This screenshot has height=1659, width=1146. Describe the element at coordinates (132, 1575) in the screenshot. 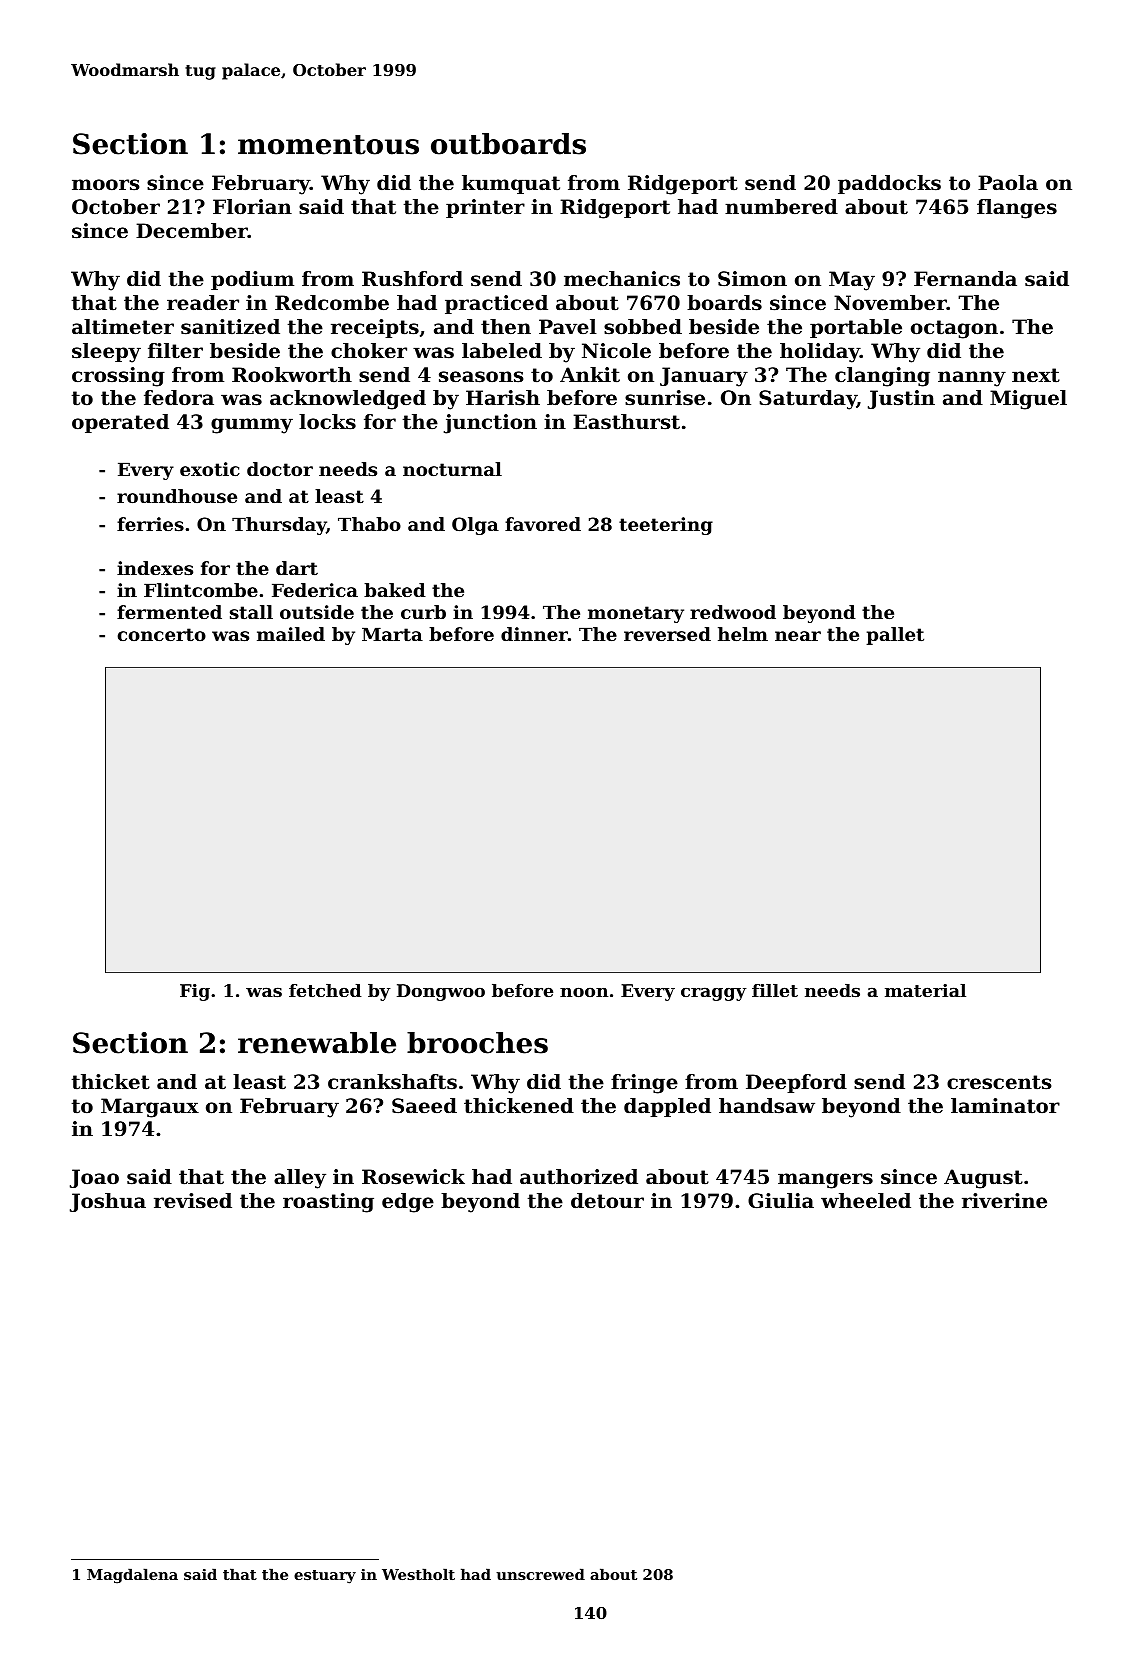

I see `Magdalena` at that location.
